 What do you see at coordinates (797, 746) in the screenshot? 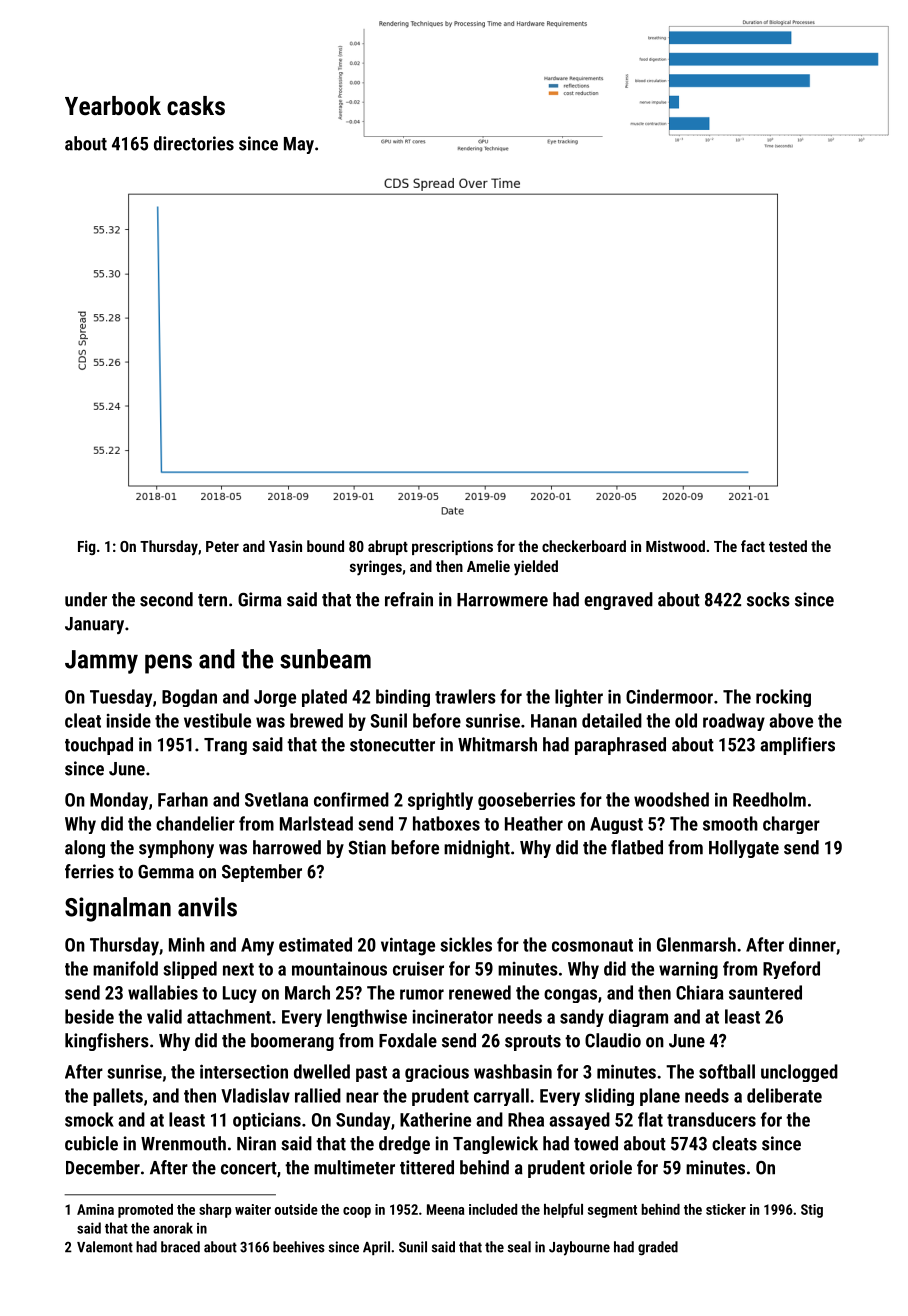
I see `amplifiers` at bounding box center [797, 746].
